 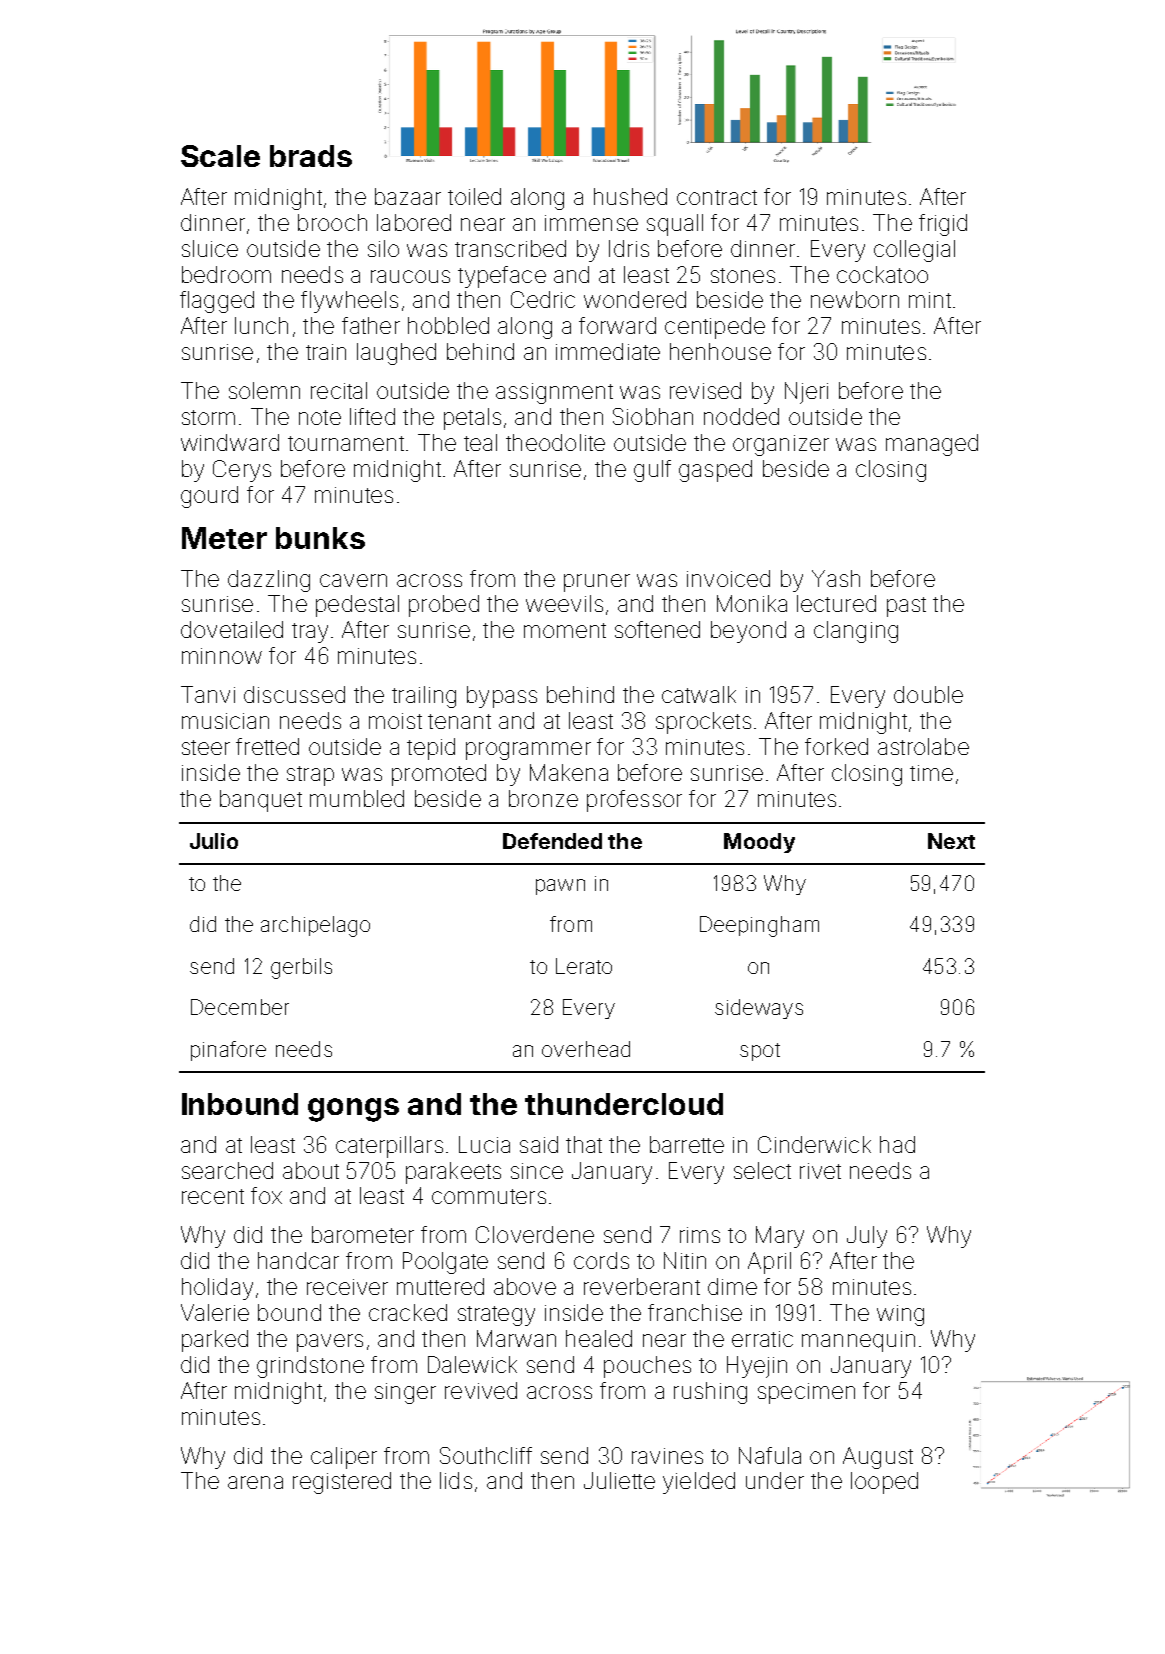 I want to click on arena, so click(x=255, y=1482).
